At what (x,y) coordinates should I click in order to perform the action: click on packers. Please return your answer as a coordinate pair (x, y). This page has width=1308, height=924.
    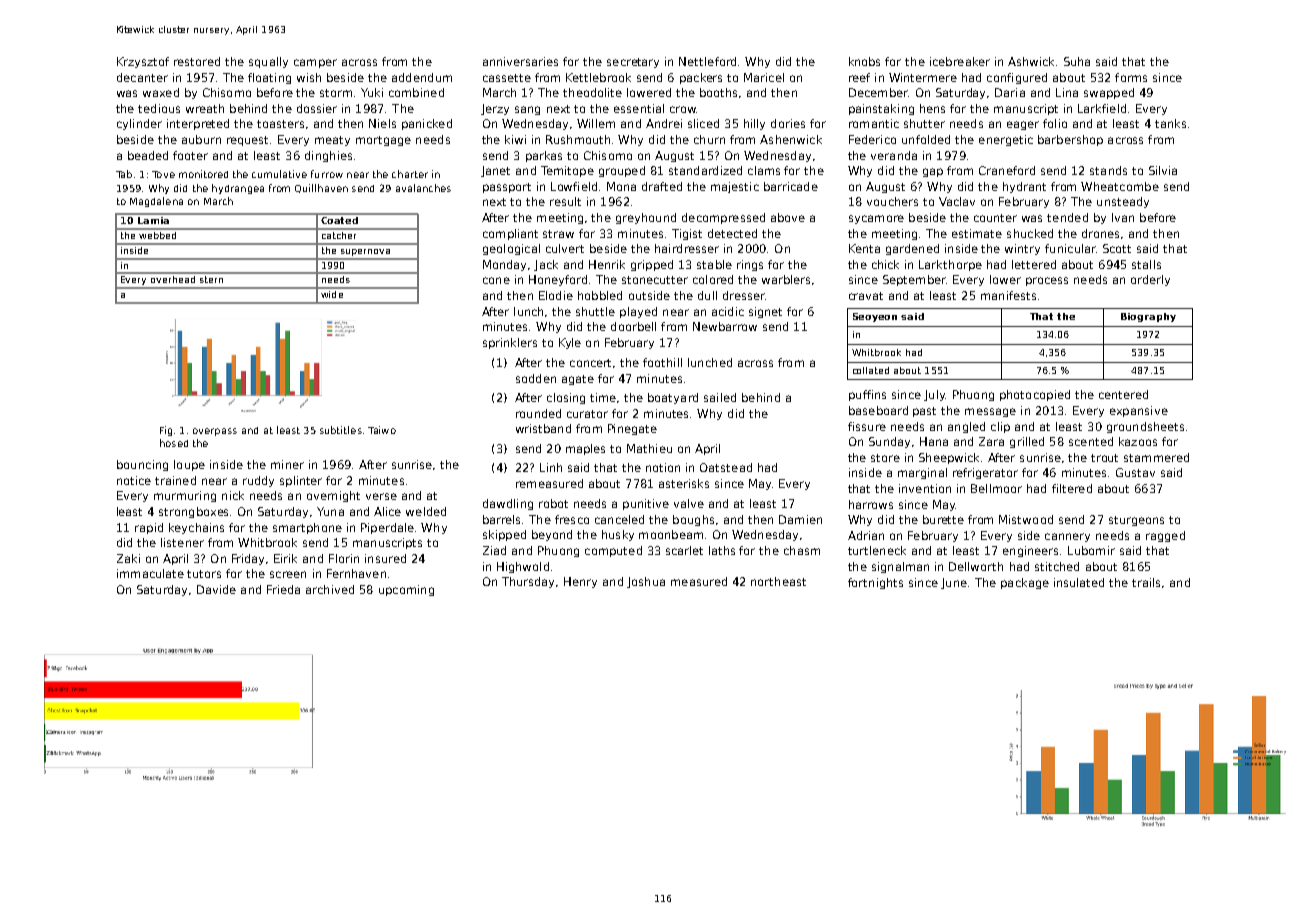
    Looking at the image, I should click on (701, 78).
